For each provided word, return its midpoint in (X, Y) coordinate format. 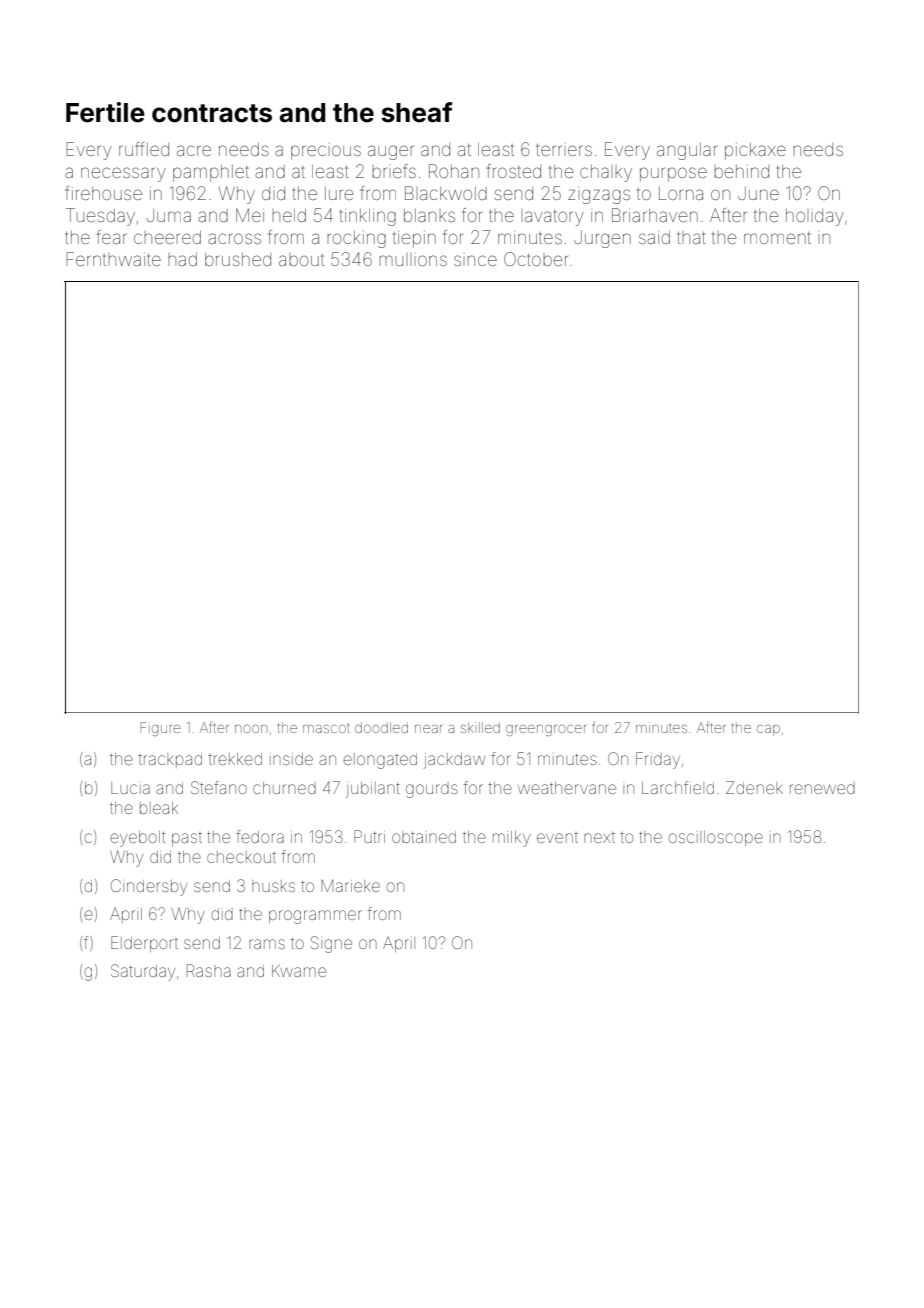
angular (687, 151)
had (182, 259)
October (536, 259)
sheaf (417, 112)
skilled (480, 727)
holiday (815, 217)
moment (777, 238)
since (475, 260)
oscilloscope (716, 838)
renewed (822, 788)
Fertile (105, 112)
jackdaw (454, 761)
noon (251, 729)
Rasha (209, 970)
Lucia (130, 788)
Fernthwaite (113, 259)
